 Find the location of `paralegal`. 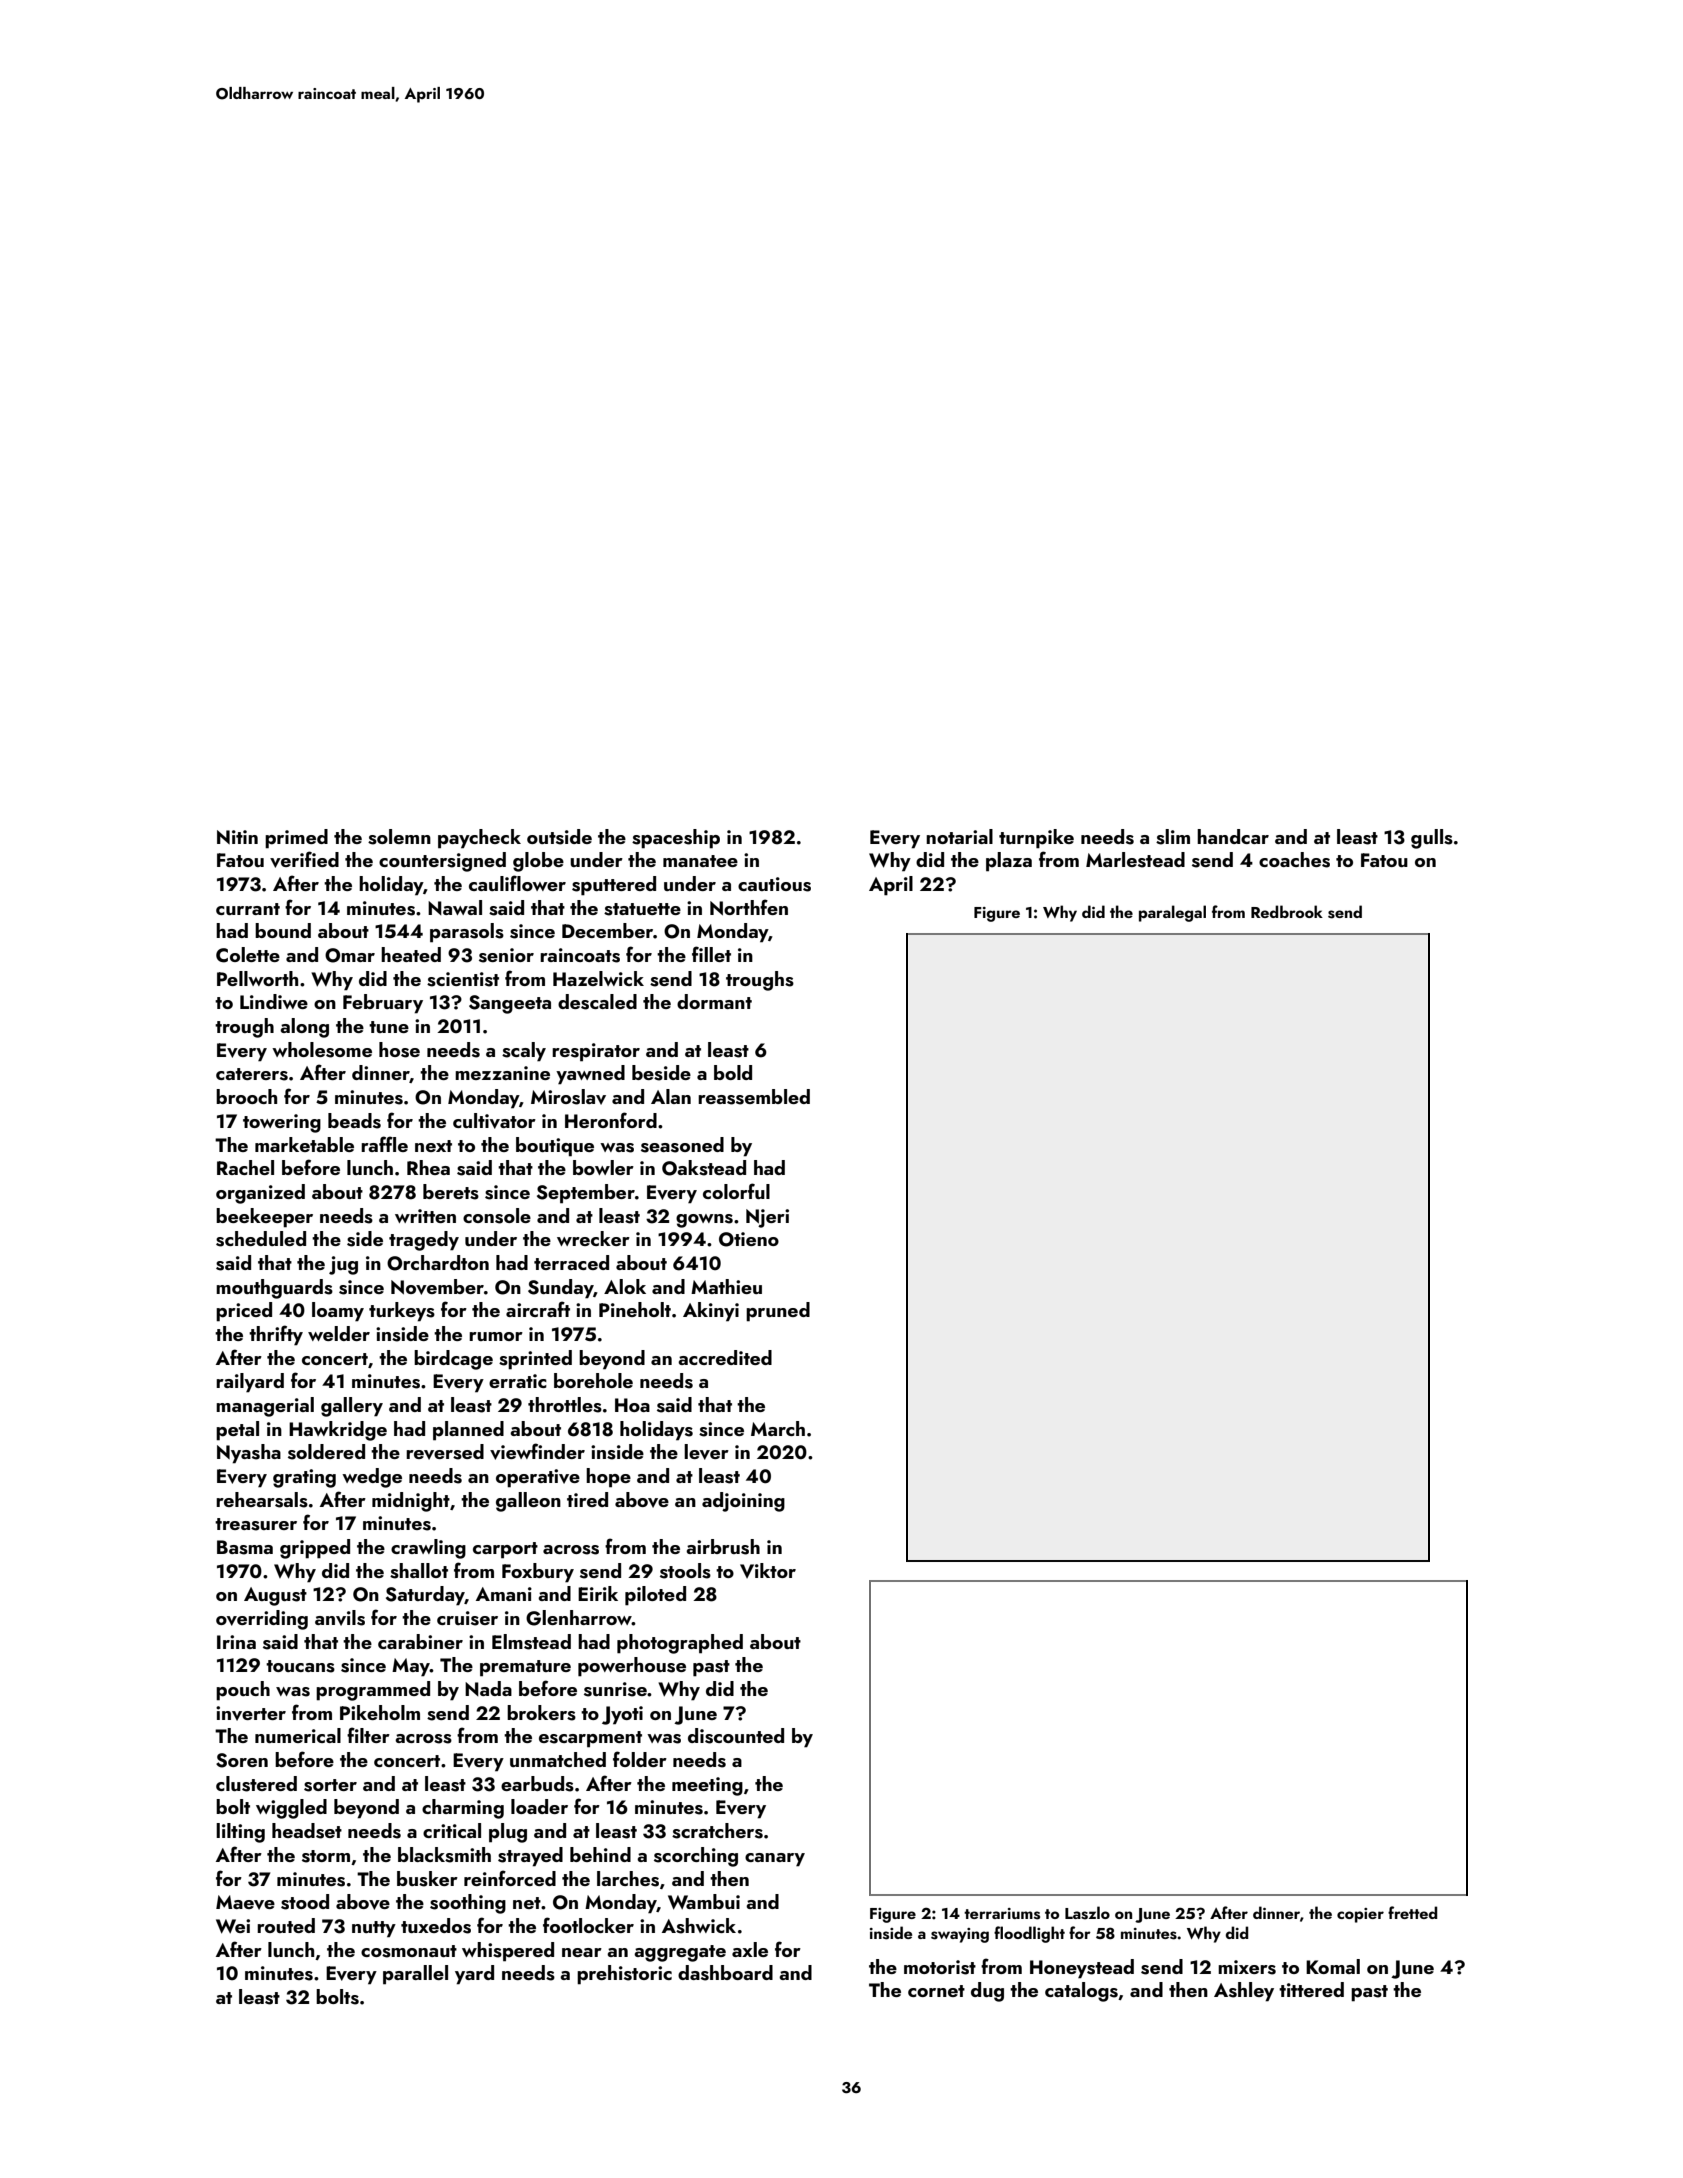

paralegal is located at coordinates (1172, 913).
